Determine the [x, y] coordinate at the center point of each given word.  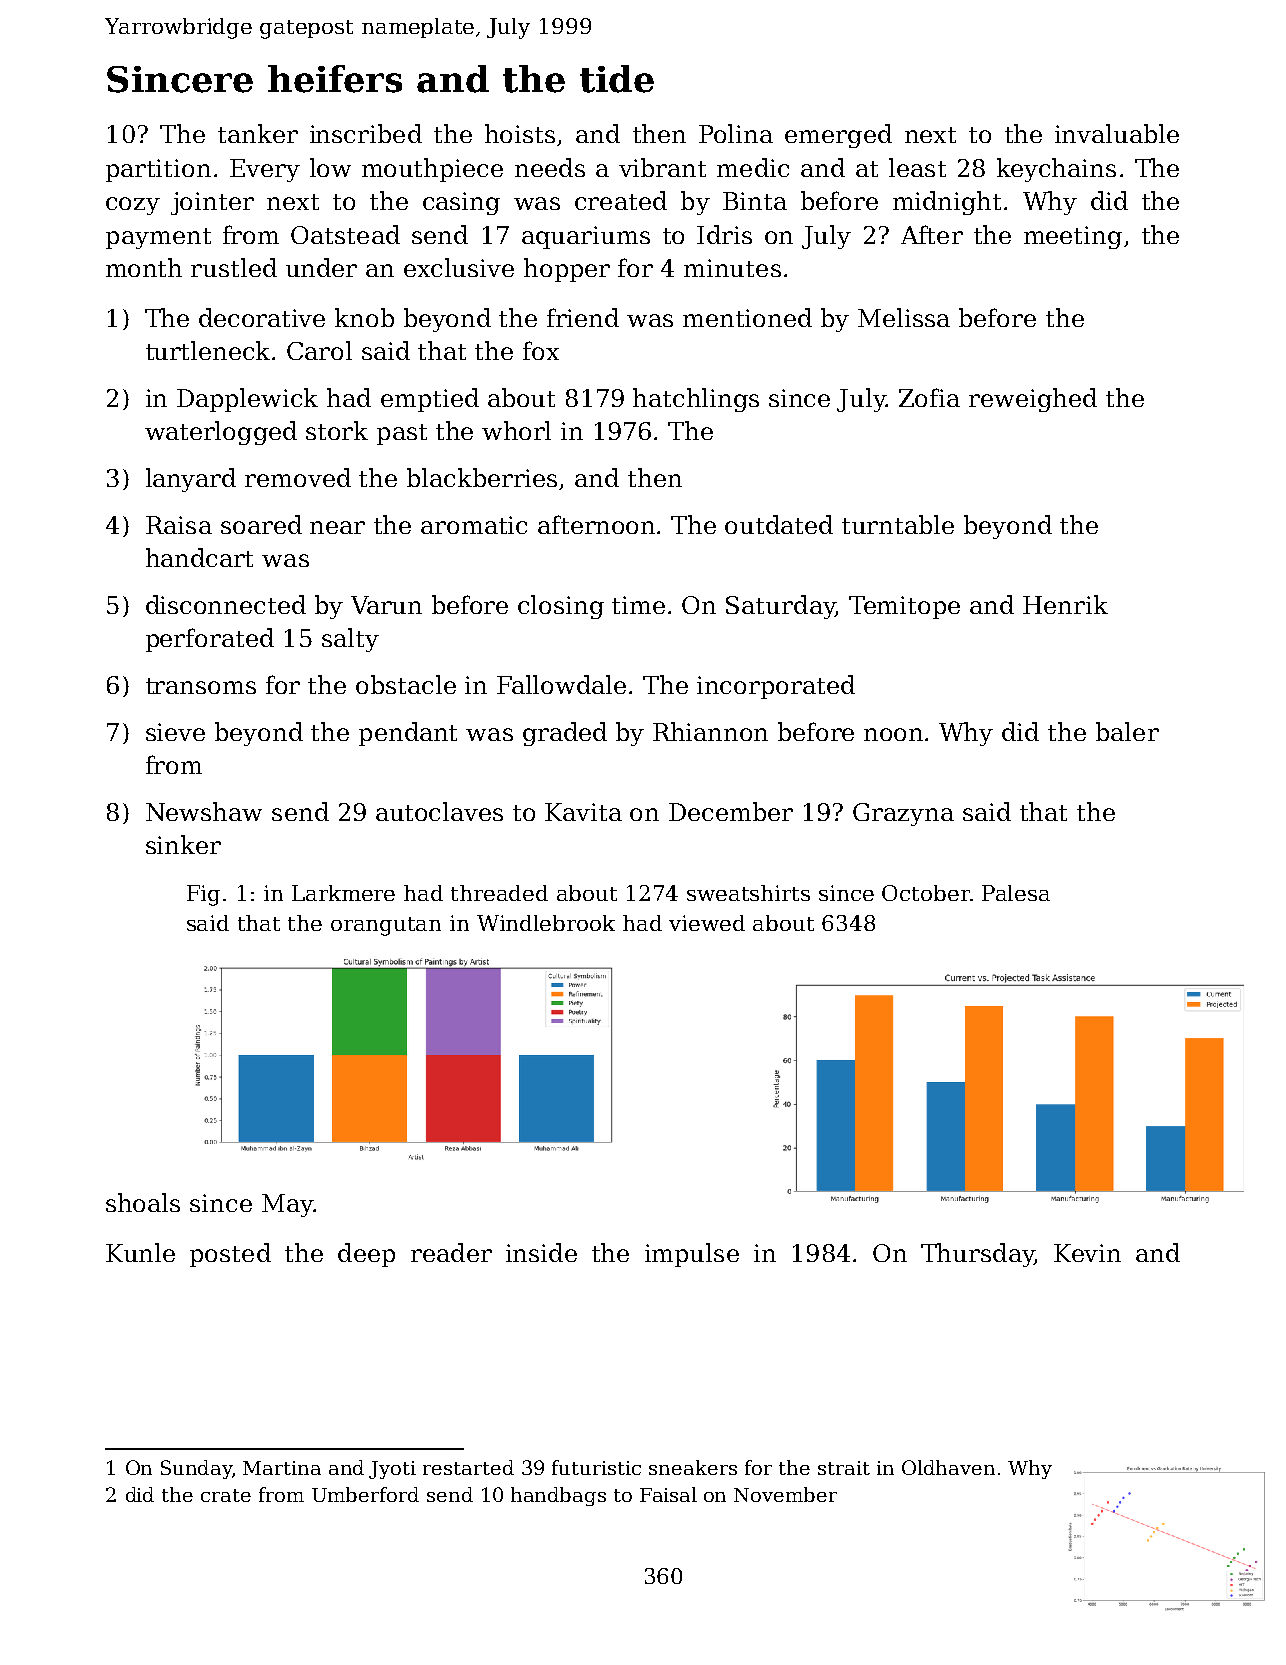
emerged [838, 136]
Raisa [179, 525]
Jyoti [392, 1470]
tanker [258, 133]
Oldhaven [948, 1467]
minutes [732, 268]
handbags [558, 1496]
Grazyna [903, 814]
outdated [779, 524]
